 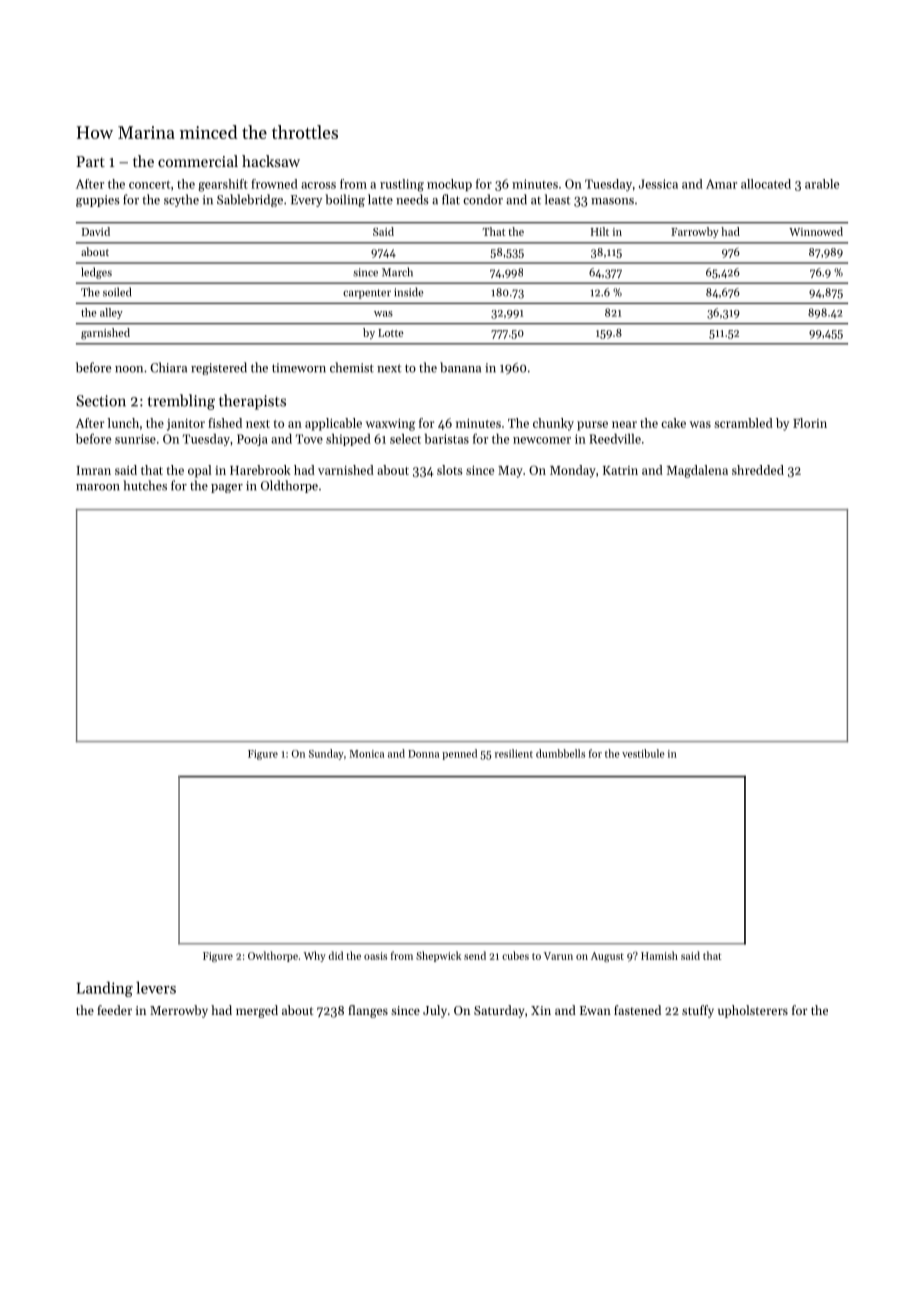 What do you see at coordinates (326, 754) in the screenshot?
I see `Sunday` at bounding box center [326, 754].
